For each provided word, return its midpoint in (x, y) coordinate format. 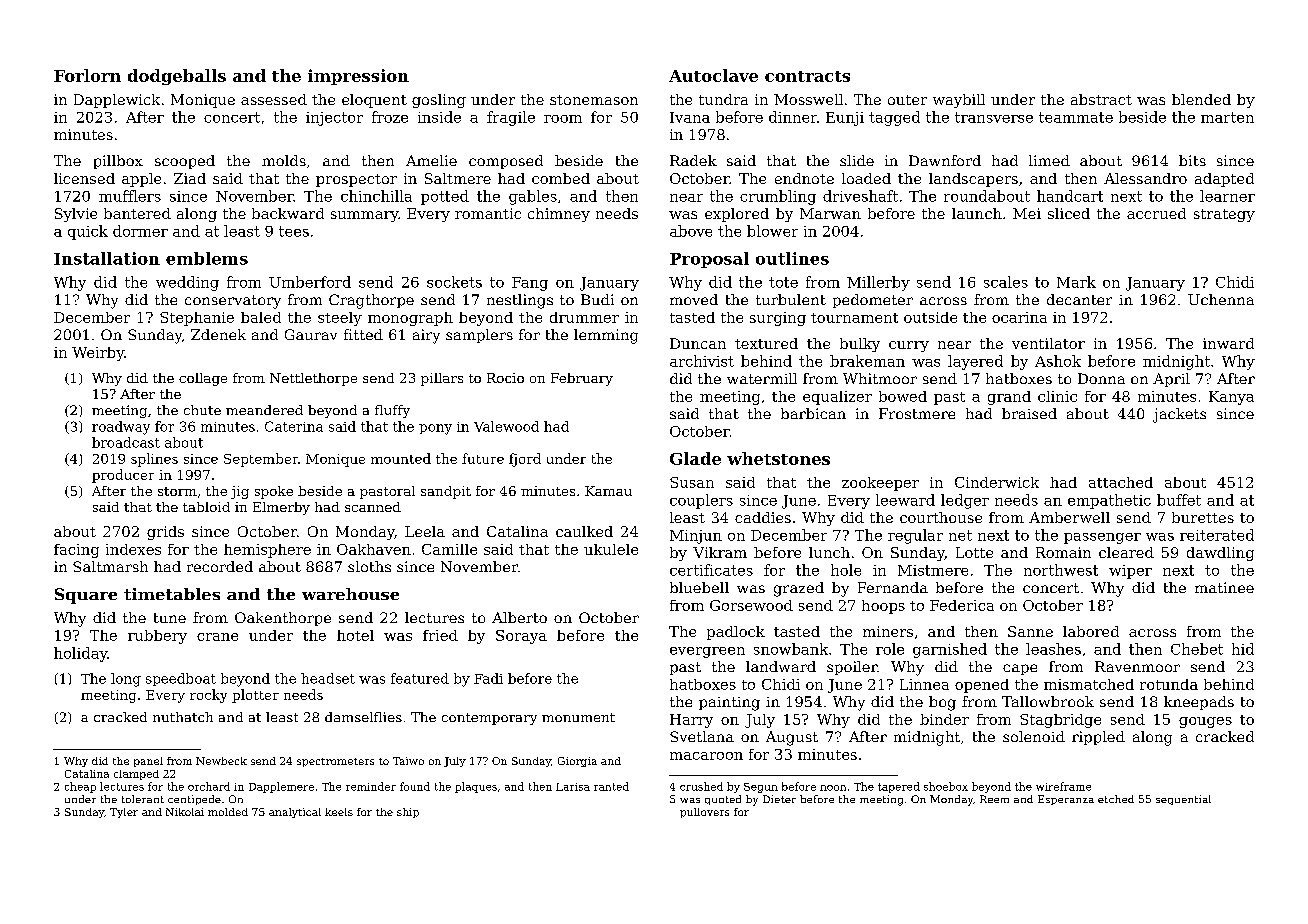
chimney (559, 215)
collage (203, 379)
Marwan (830, 213)
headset (328, 678)
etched (1116, 799)
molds (284, 160)
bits (1192, 160)
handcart (1070, 196)
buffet (1179, 500)
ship (408, 813)
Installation (107, 258)
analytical (295, 813)
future (483, 458)
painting (729, 704)
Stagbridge (1060, 721)
